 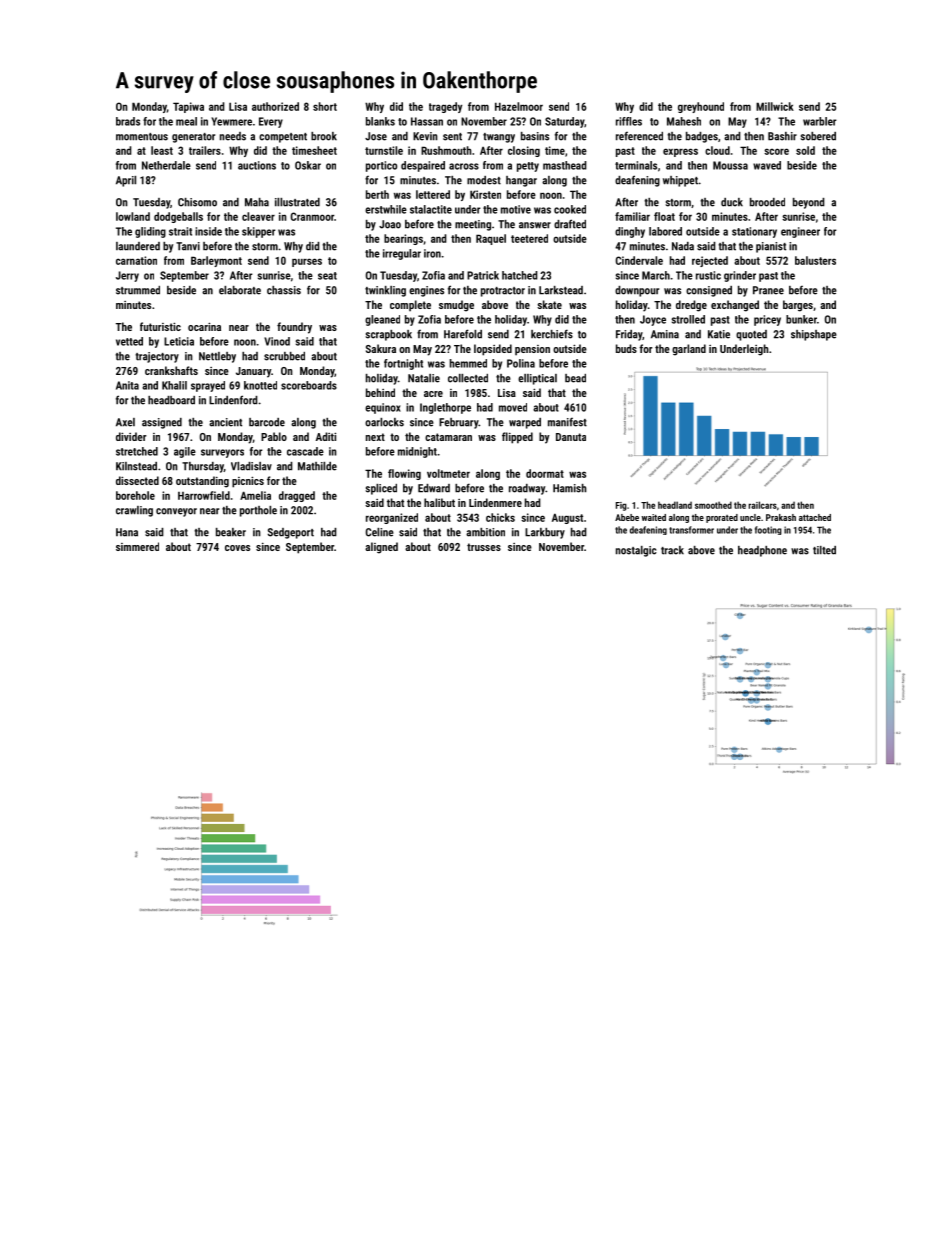 I want to click on modest, so click(x=484, y=180).
